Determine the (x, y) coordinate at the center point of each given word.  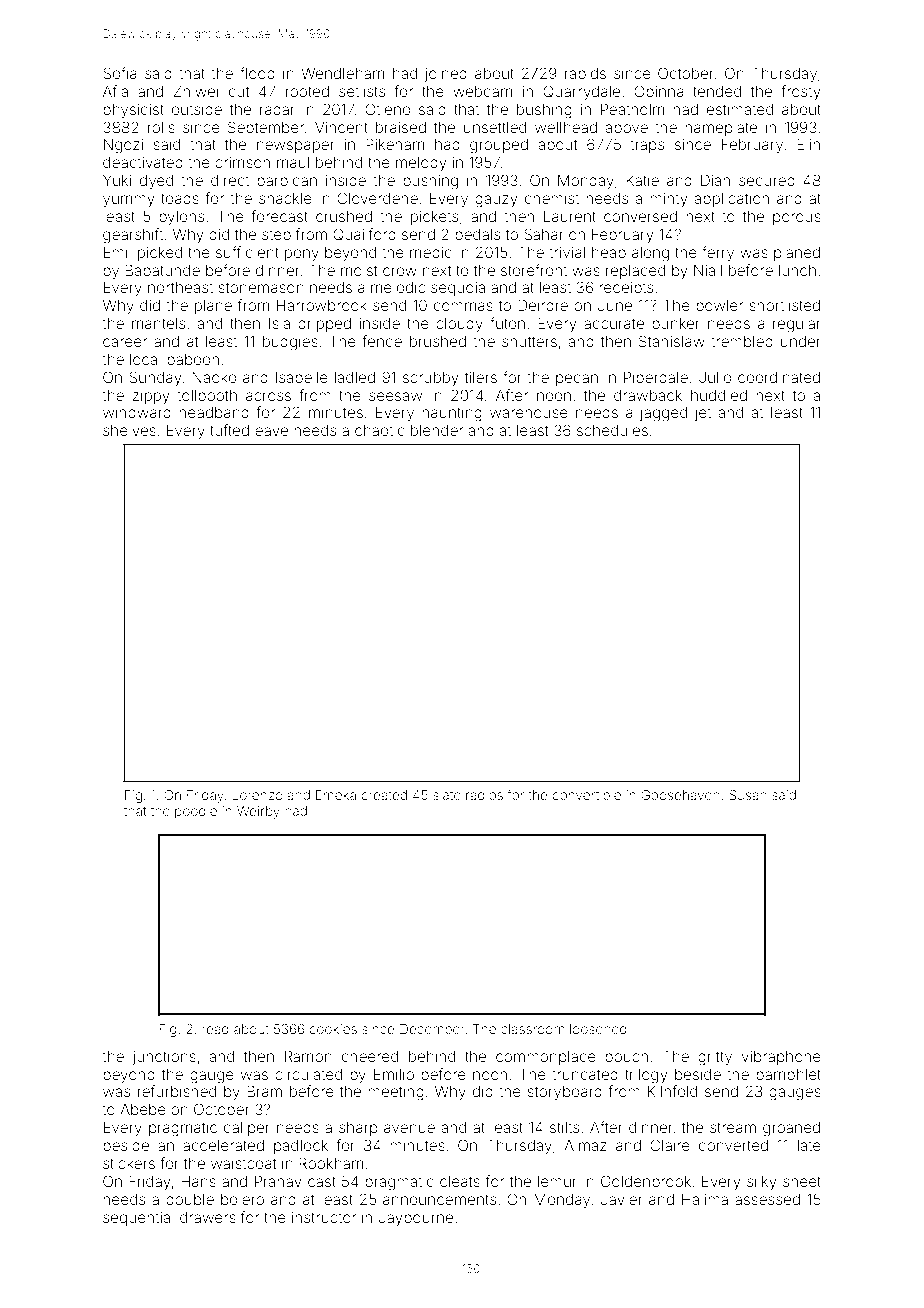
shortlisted (784, 305)
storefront (534, 270)
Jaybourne (416, 1219)
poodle (196, 812)
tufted (229, 430)
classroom (532, 1029)
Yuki (117, 180)
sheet (802, 1181)
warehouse (529, 412)
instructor (324, 1217)
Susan (748, 795)
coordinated (779, 377)
